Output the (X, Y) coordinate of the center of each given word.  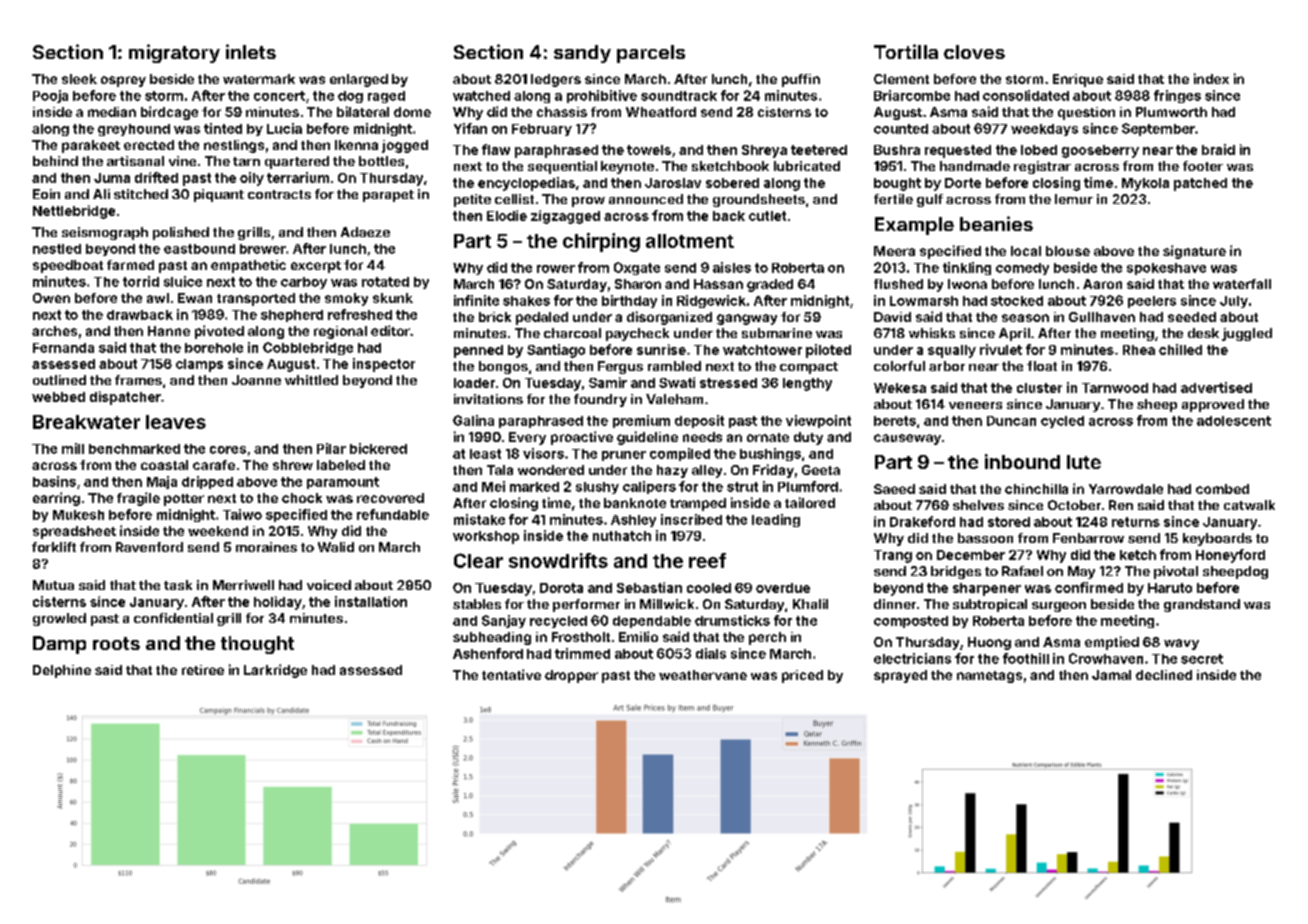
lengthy (807, 384)
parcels (651, 54)
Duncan (1011, 421)
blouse (1068, 251)
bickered (378, 448)
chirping (601, 242)
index (1211, 78)
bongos (503, 367)
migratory (174, 53)
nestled (57, 249)
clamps (199, 365)
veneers (975, 405)
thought (257, 645)
